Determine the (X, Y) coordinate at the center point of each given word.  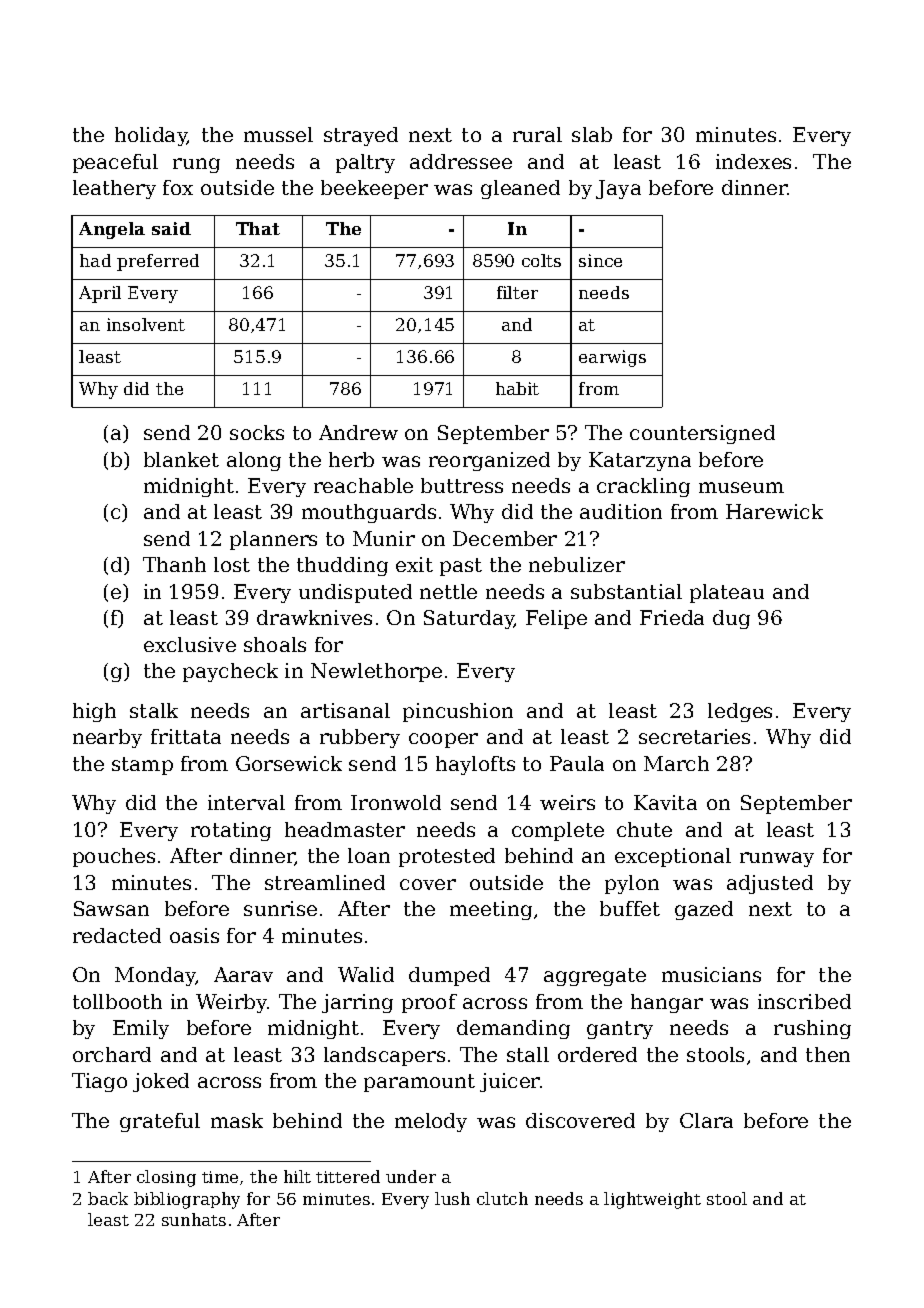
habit (517, 388)
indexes (753, 161)
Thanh (174, 564)
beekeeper (374, 189)
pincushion (458, 712)
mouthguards (369, 513)
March (676, 763)
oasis (194, 935)
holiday (151, 136)
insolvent (146, 324)
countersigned (702, 434)
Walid (366, 974)
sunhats (194, 1219)
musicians (711, 974)
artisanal (345, 710)
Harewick (774, 511)
